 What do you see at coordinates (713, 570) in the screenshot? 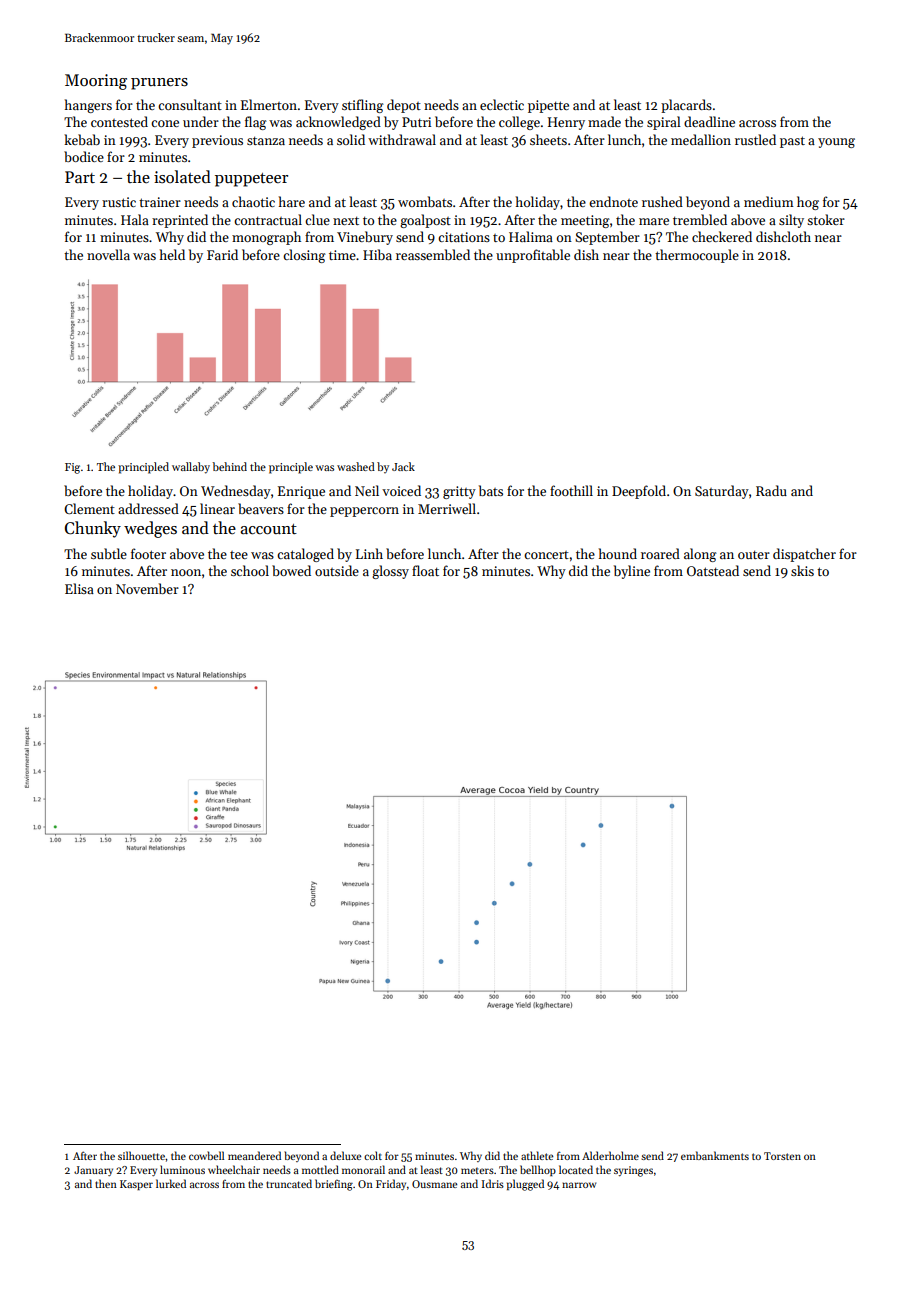
I see `Oatstead` at bounding box center [713, 570].
